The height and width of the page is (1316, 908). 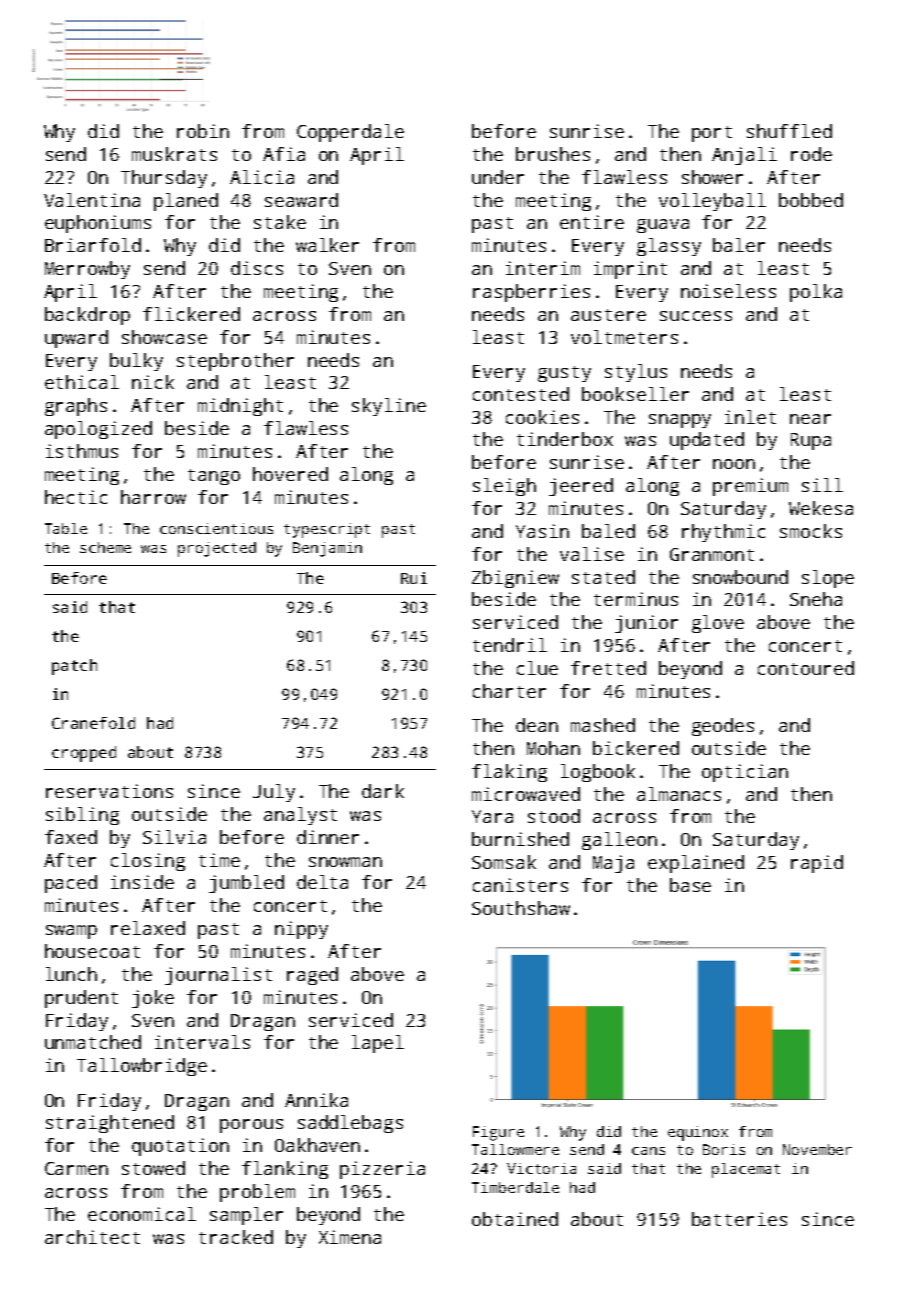 I want to click on equinox, so click(x=698, y=1133).
